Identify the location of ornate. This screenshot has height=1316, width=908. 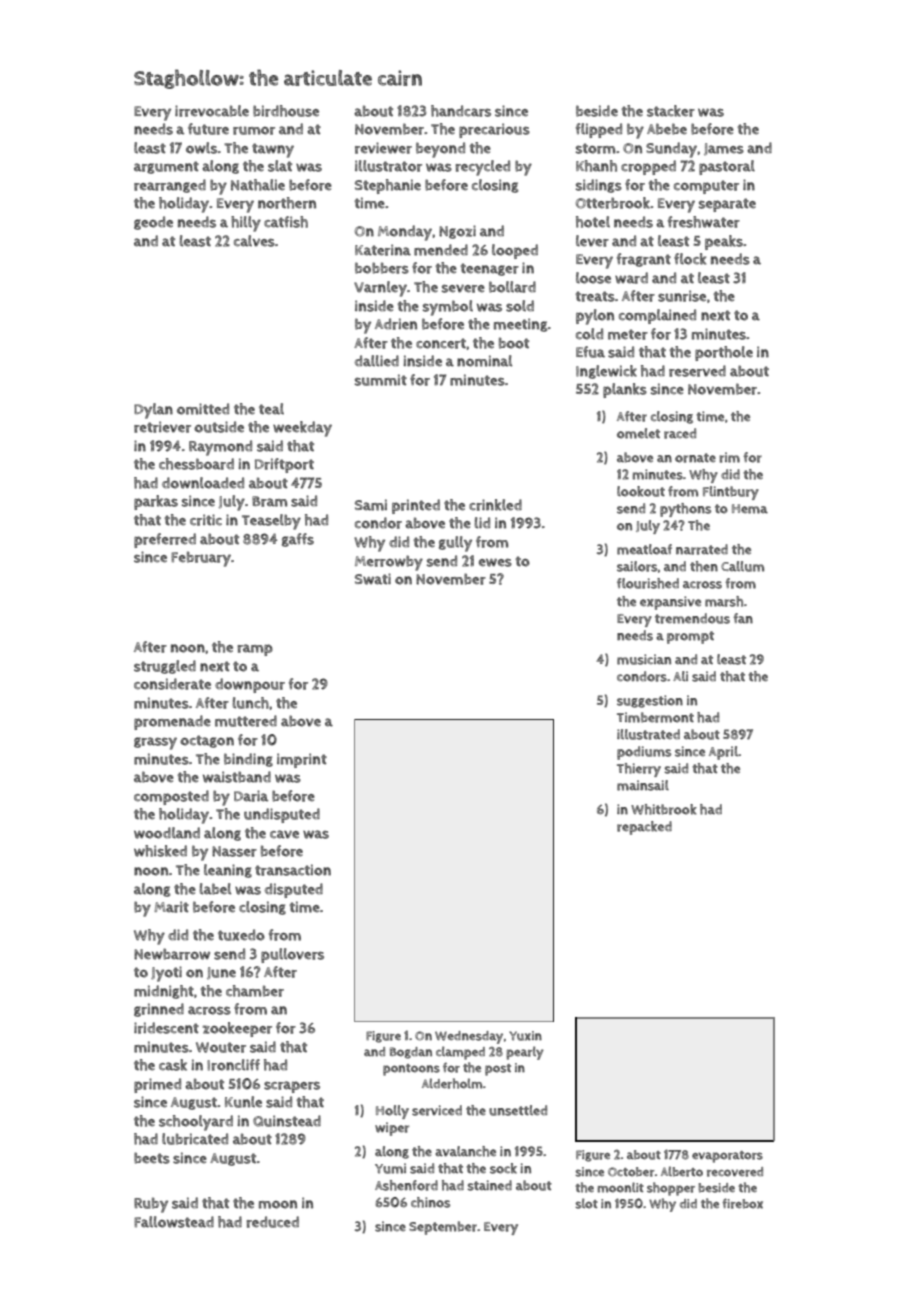
(695, 458).
